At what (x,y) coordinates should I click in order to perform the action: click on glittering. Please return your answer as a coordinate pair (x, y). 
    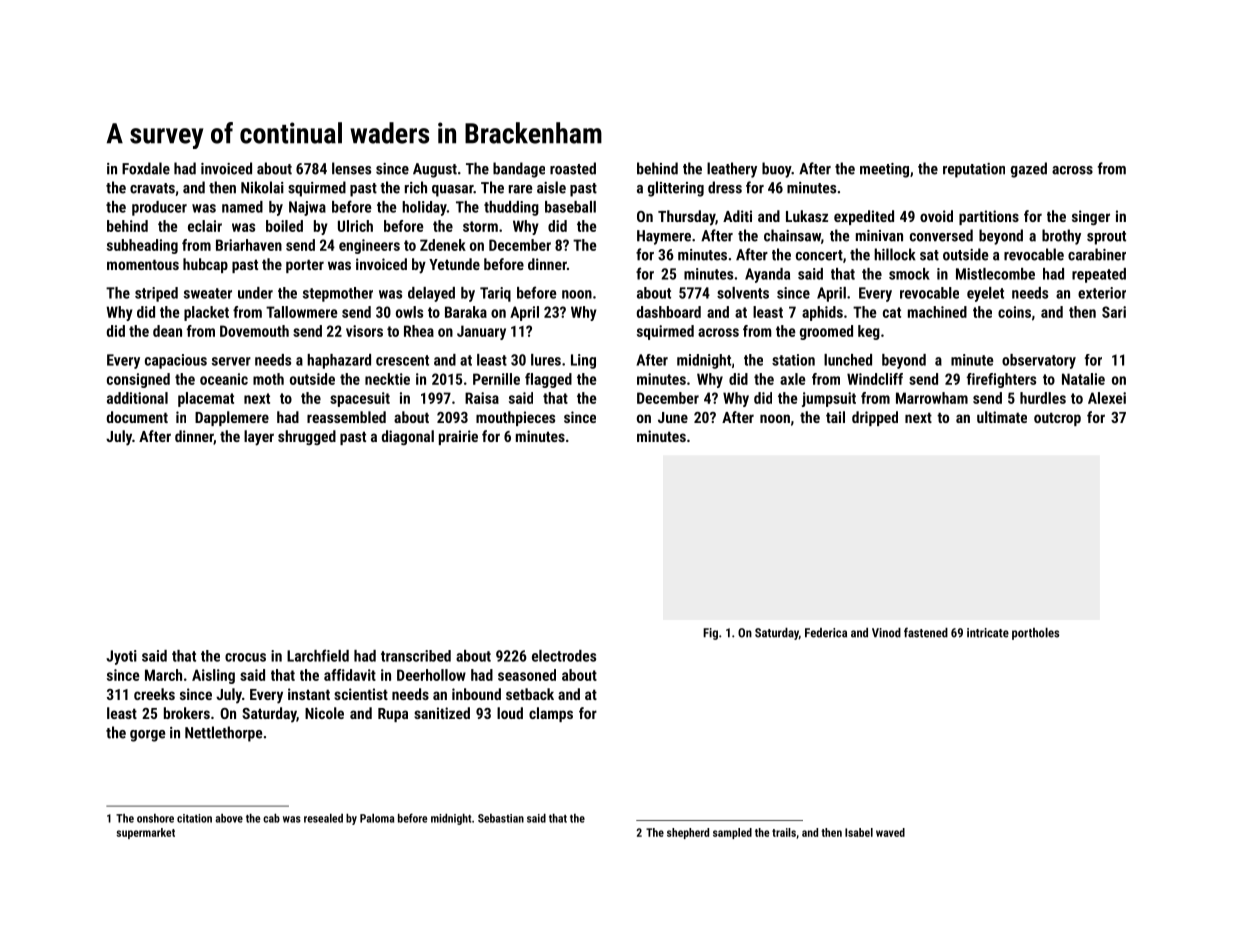
    Looking at the image, I should click on (676, 189).
